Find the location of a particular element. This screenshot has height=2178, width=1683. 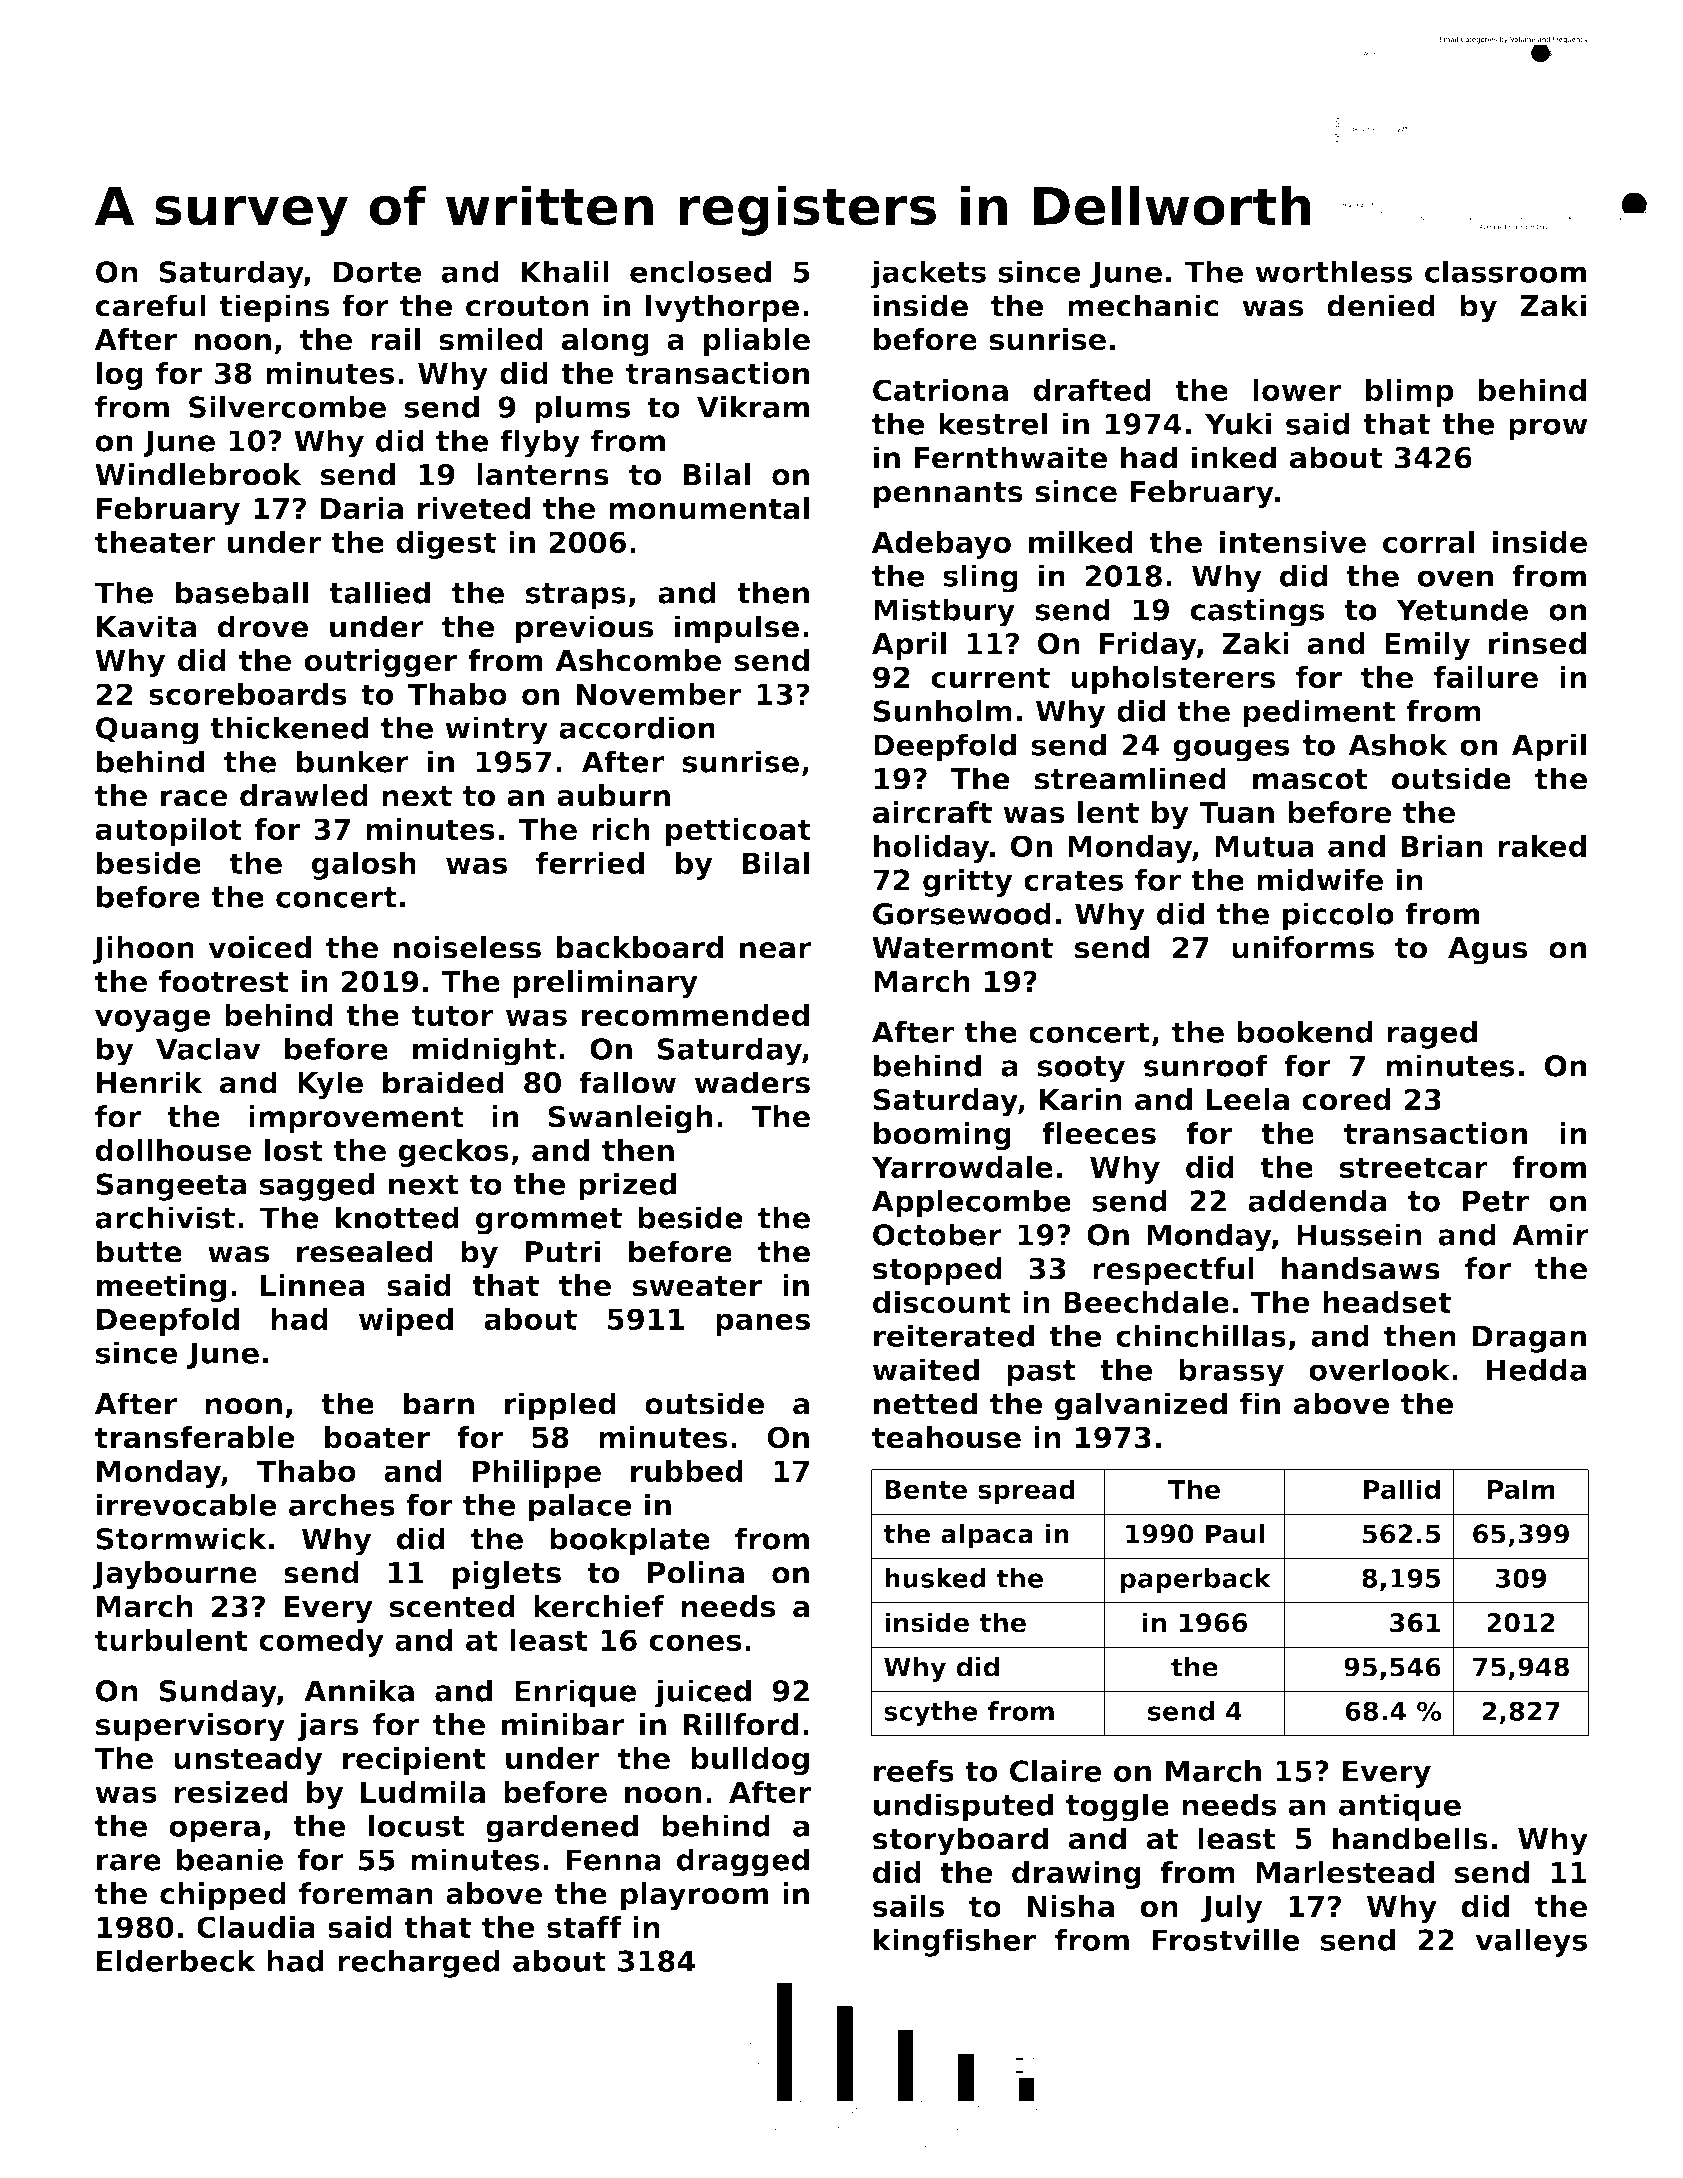

smiled is located at coordinates (491, 339).
